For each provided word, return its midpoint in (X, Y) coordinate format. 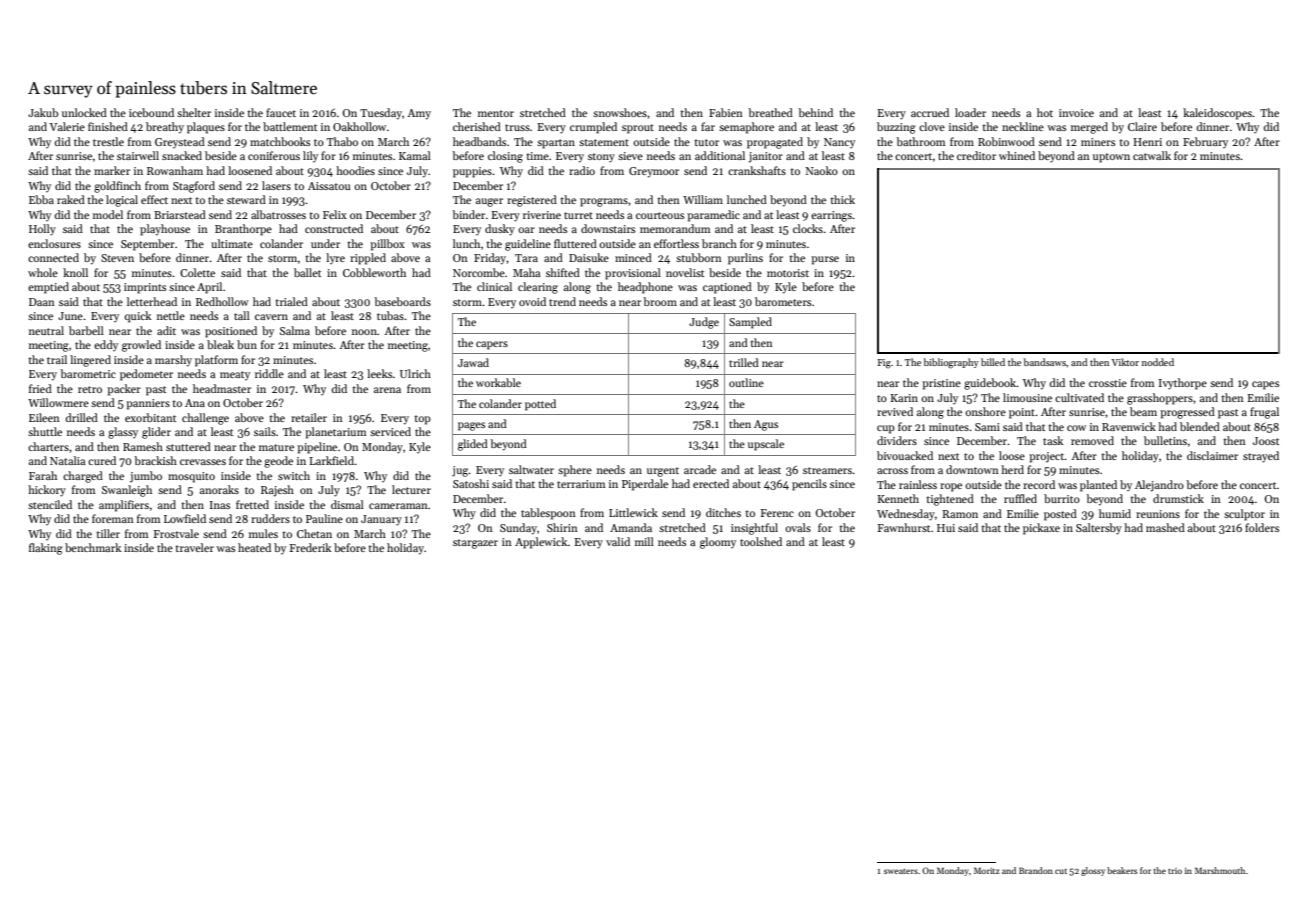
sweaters (901, 871)
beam (1143, 411)
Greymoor (654, 172)
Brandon (1036, 870)
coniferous (274, 155)
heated (254, 547)
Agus (766, 425)
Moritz (987, 870)
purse (825, 260)
